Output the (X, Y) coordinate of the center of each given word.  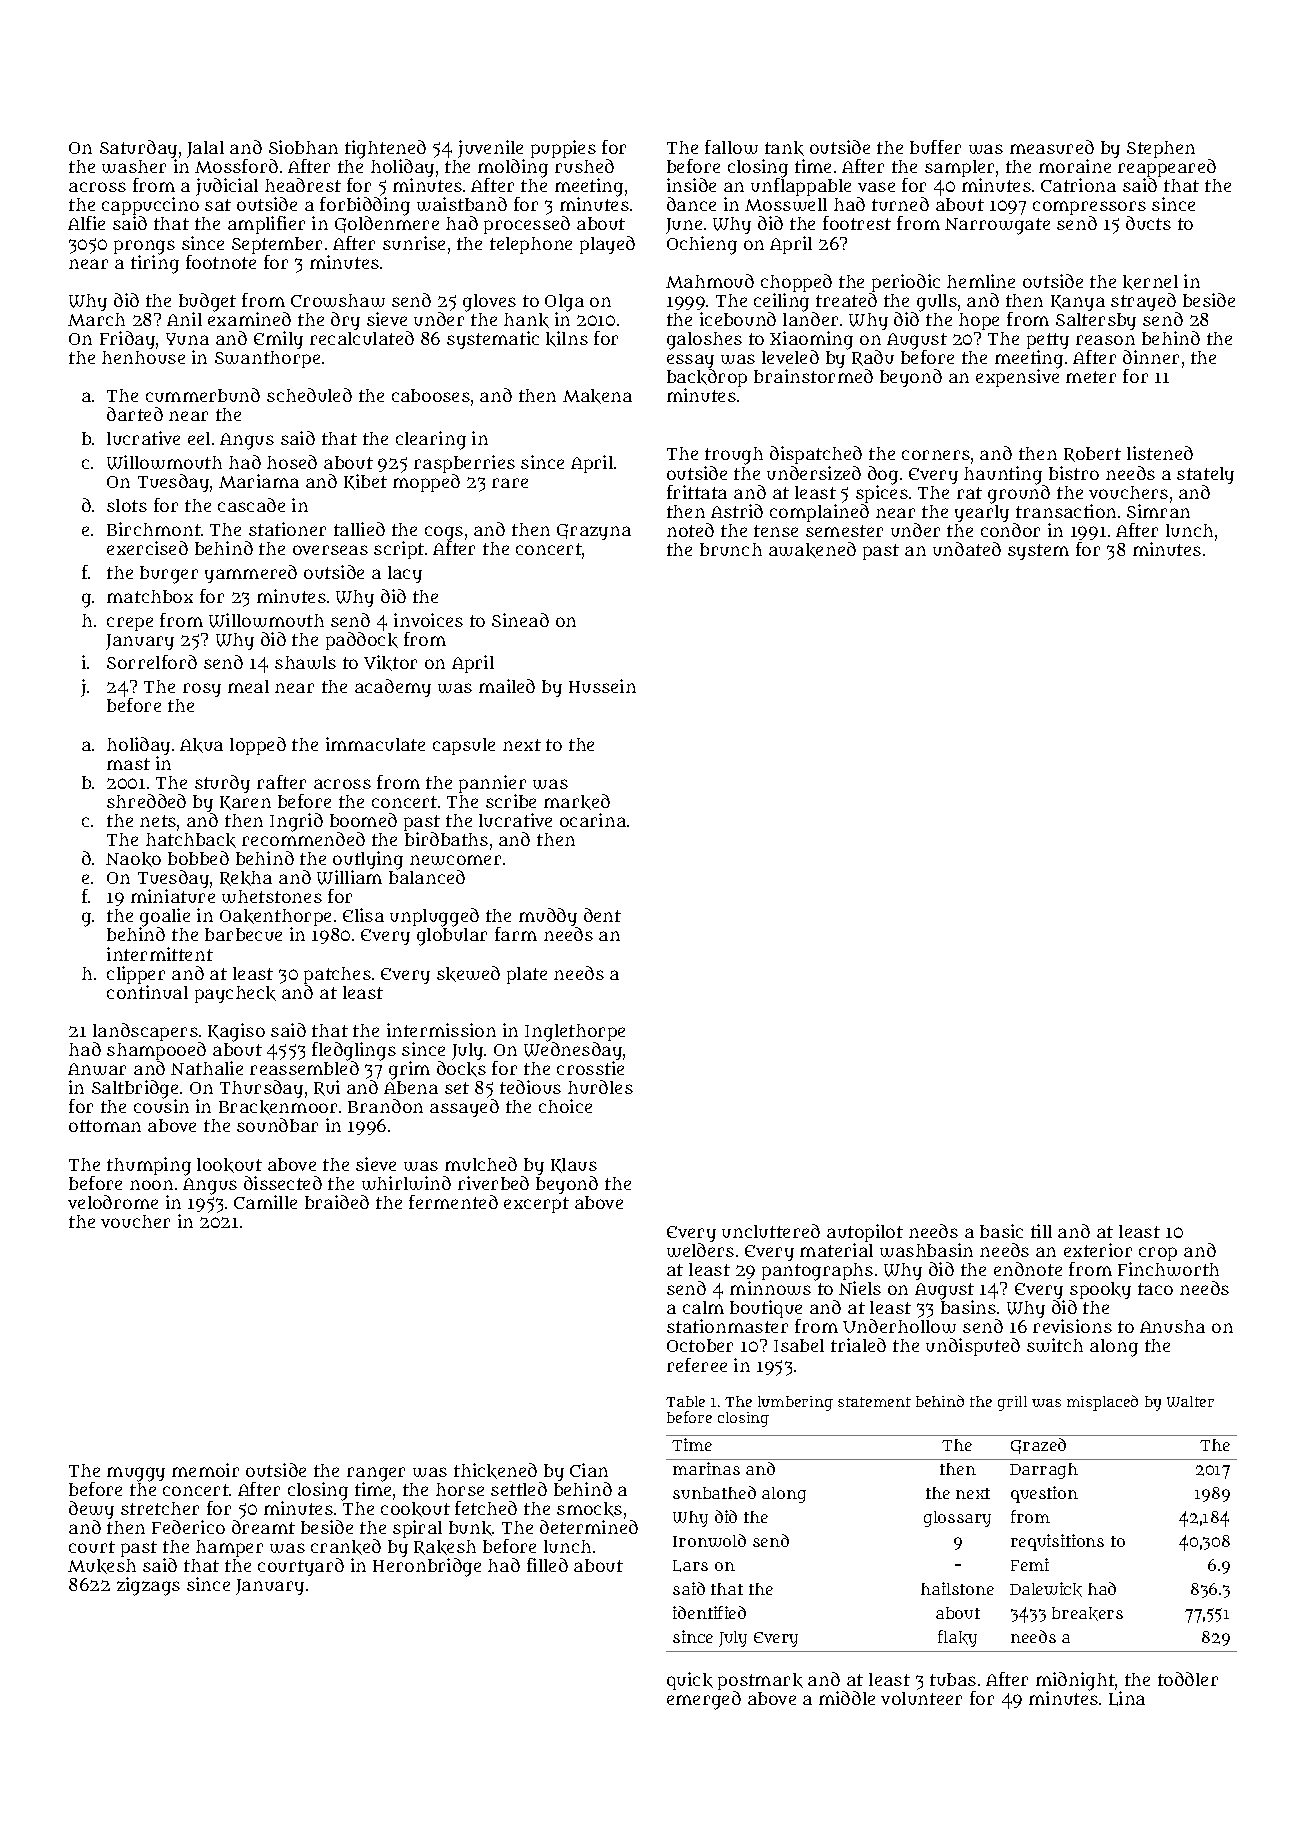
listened (1160, 453)
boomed (363, 820)
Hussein (602, 686)
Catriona (1078, 185)
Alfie (86, 223)
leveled (790, 357)
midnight (1075, 1681)
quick (690, 1681)
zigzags (148, 1586)
